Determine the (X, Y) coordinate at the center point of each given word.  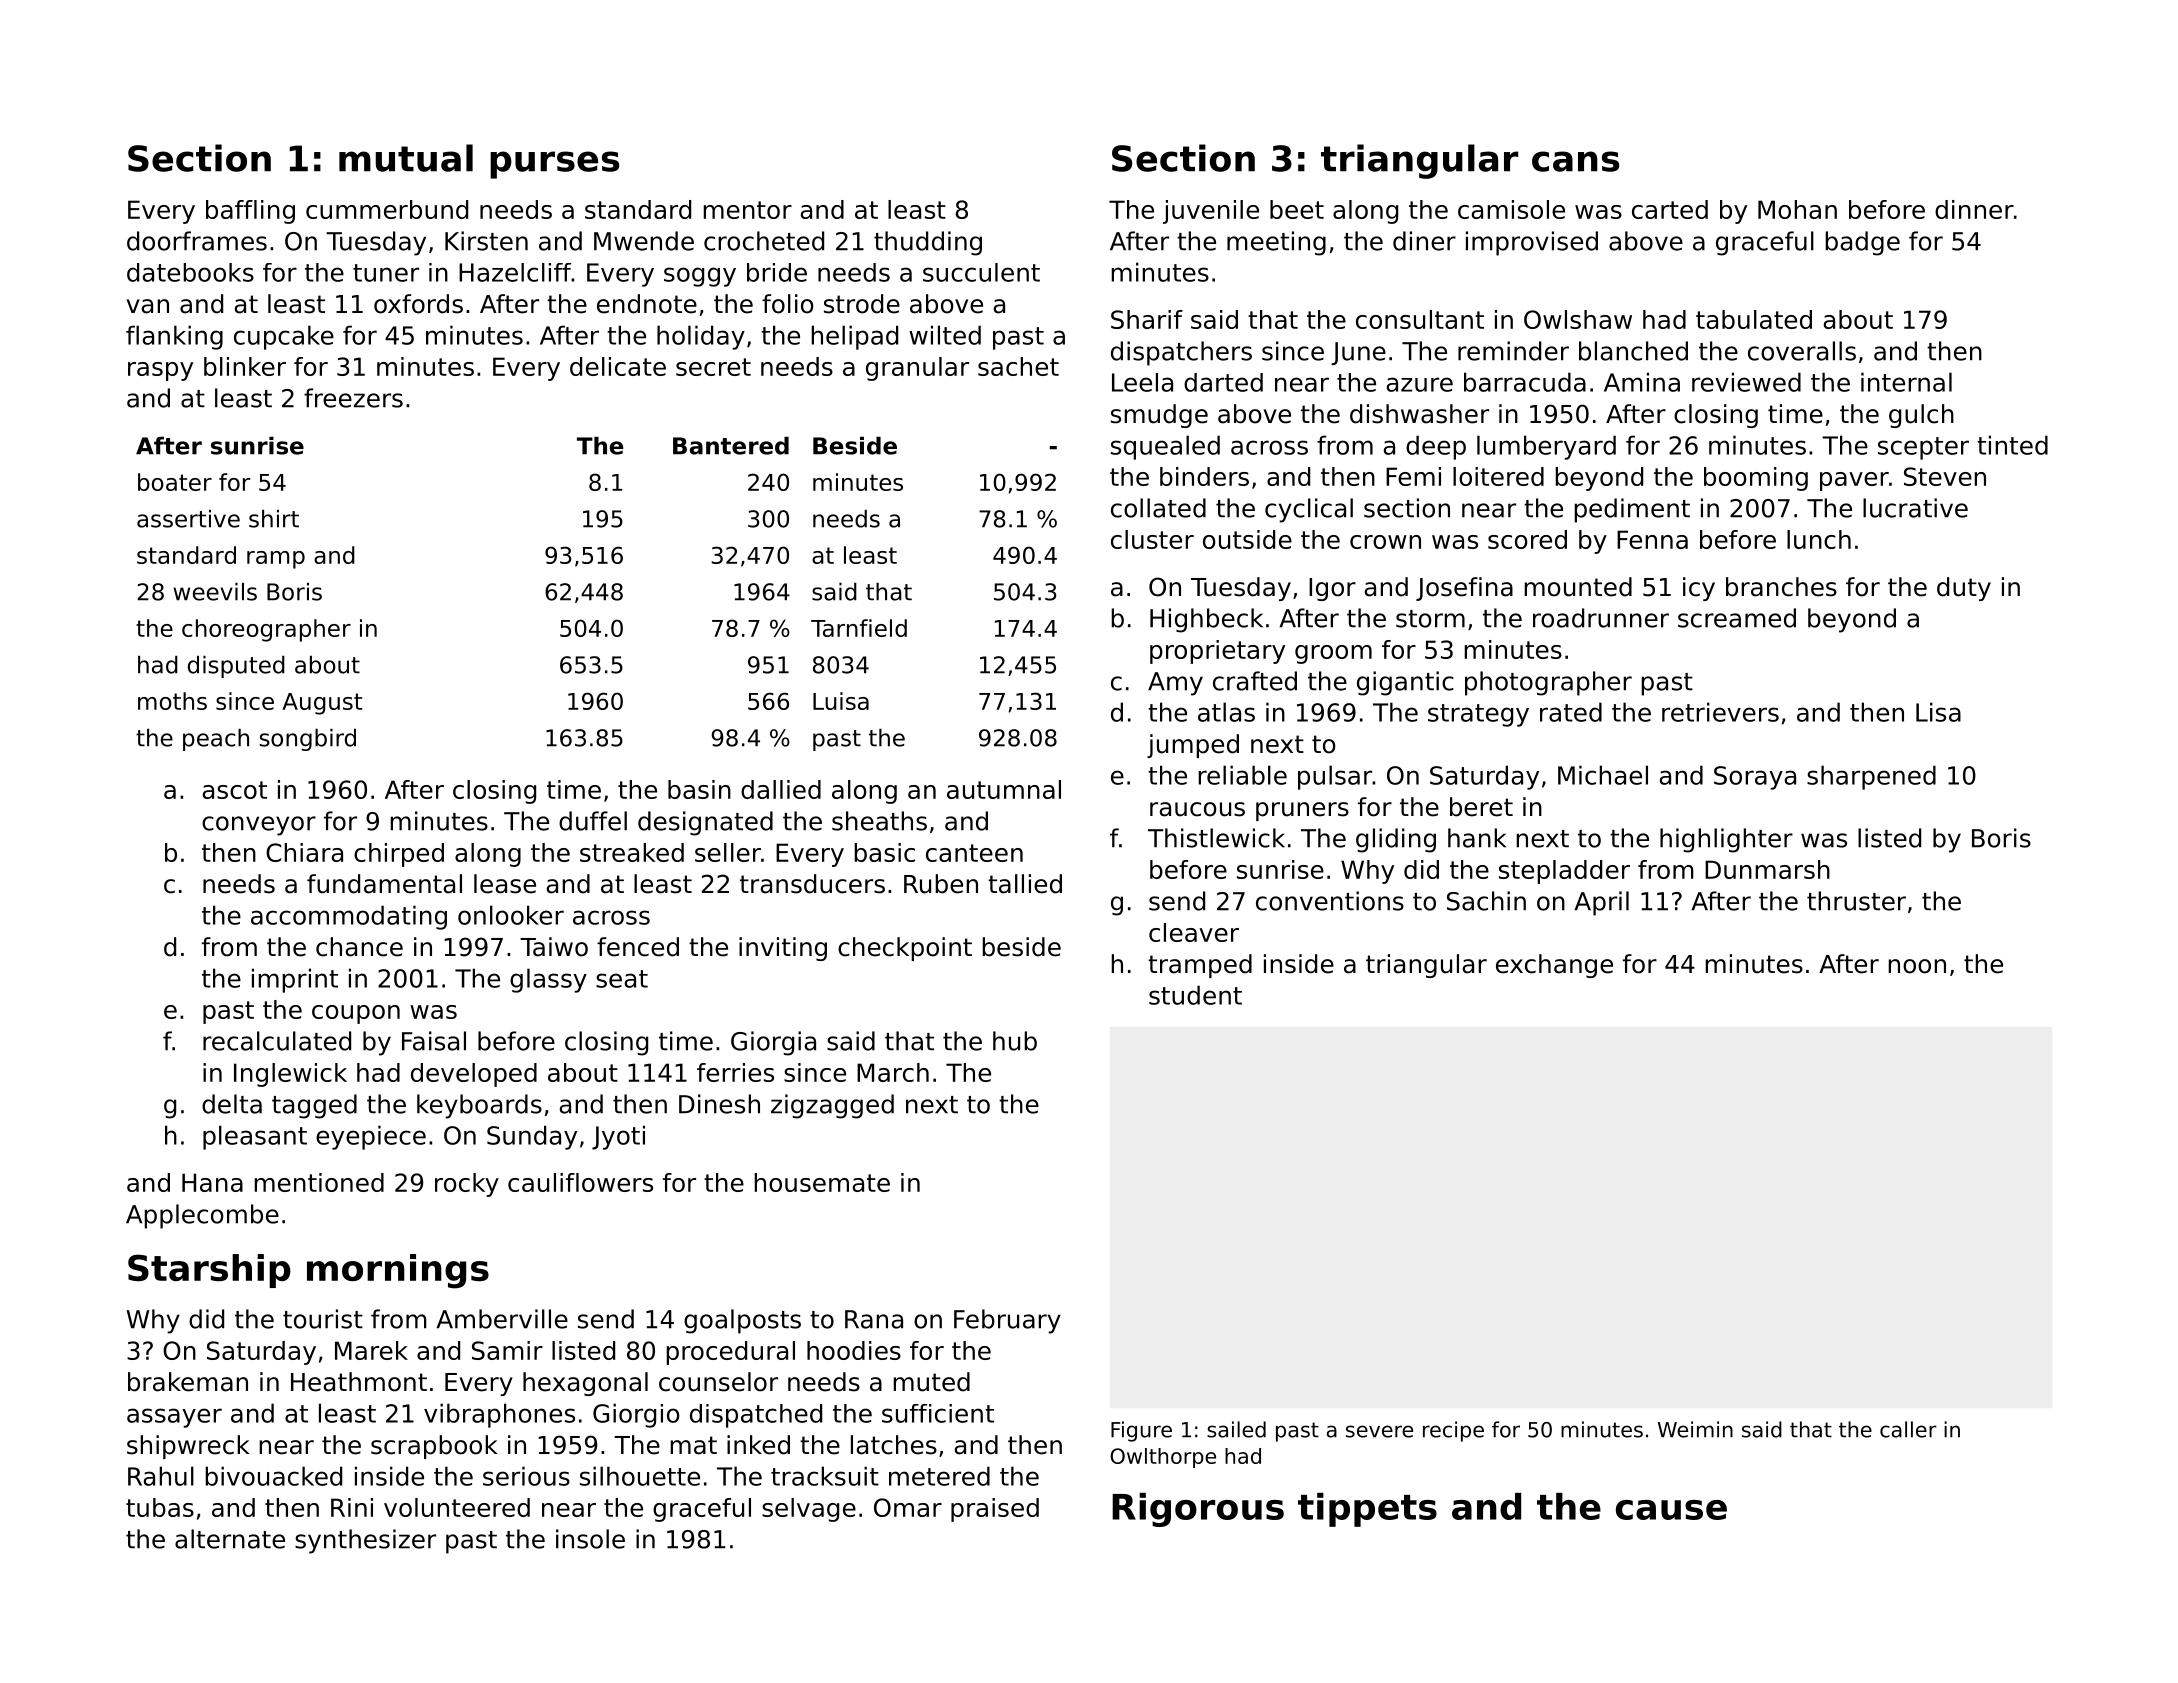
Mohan (1797, 209)
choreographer (266, 630)
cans (1575, 161)
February (1007, 1321)
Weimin (1695, 1429)
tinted (2012, 445)
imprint (295, 980)
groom (1333, 654)
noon (1917, 966)
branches (1781, 587)
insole (590, 1539)
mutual (406, 158)
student (1195, 995)
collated (1158, 508)
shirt (274, 519)
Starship (209, 1271)
